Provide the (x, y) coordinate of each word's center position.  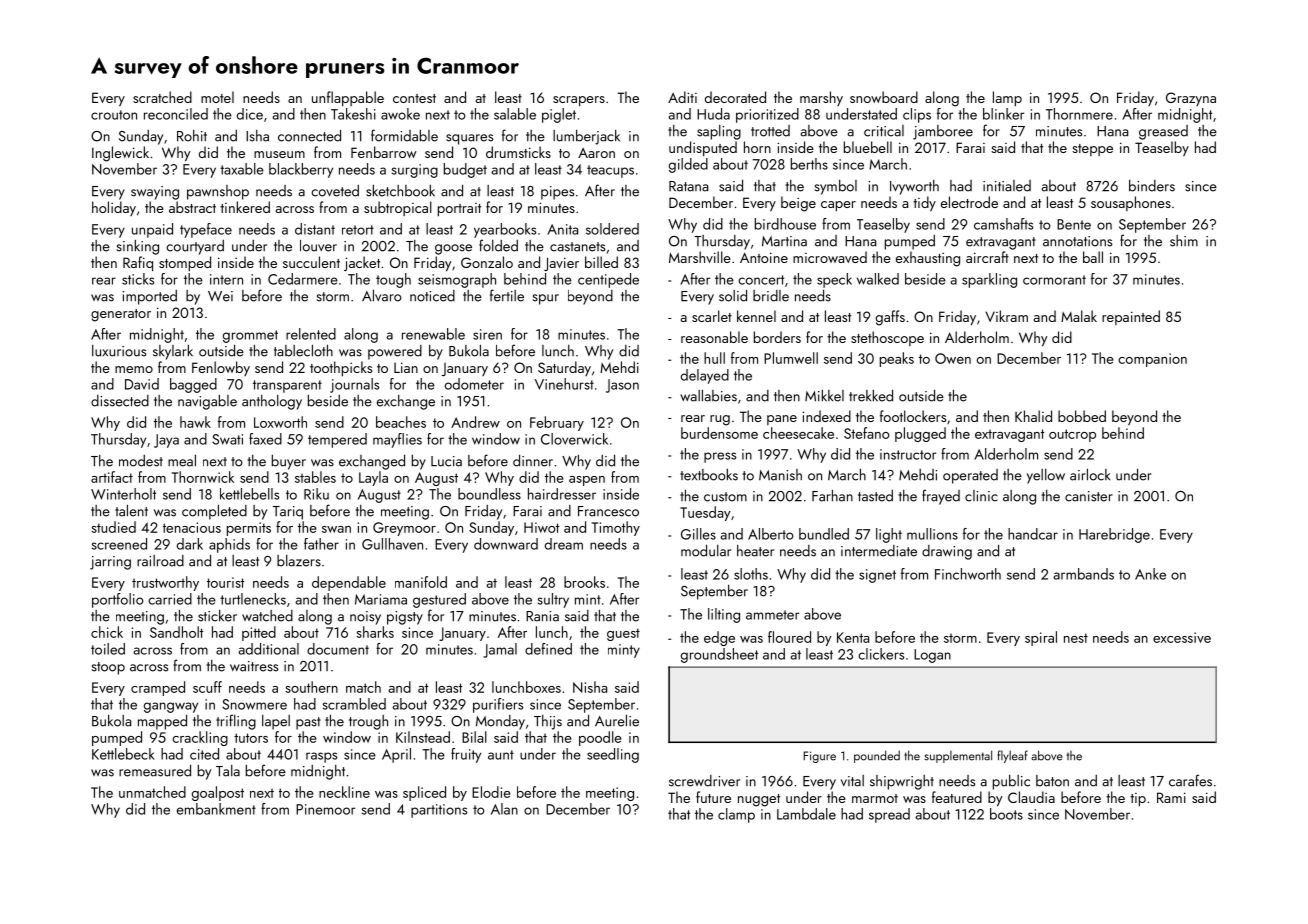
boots (1006, 814)
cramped (158, 688)
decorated (735, 97)
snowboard (884, 97)
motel (217, 97)
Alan (504, 809)
